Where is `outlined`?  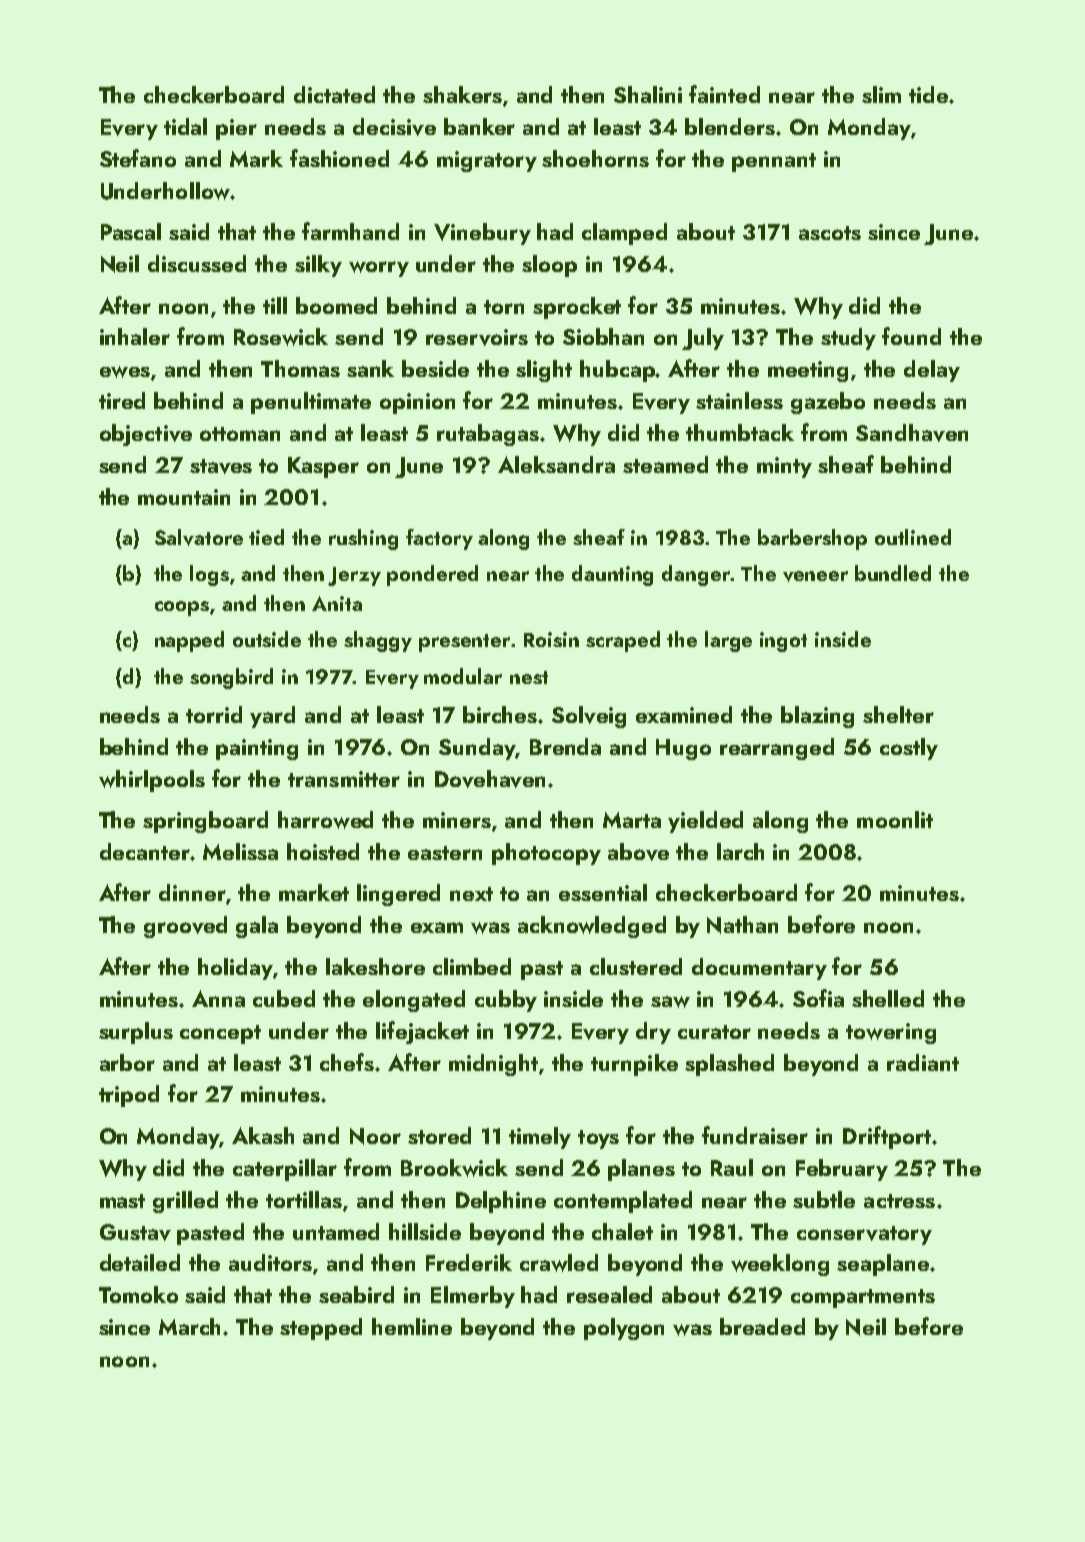
outlined is located at coordinates (913, 537).
